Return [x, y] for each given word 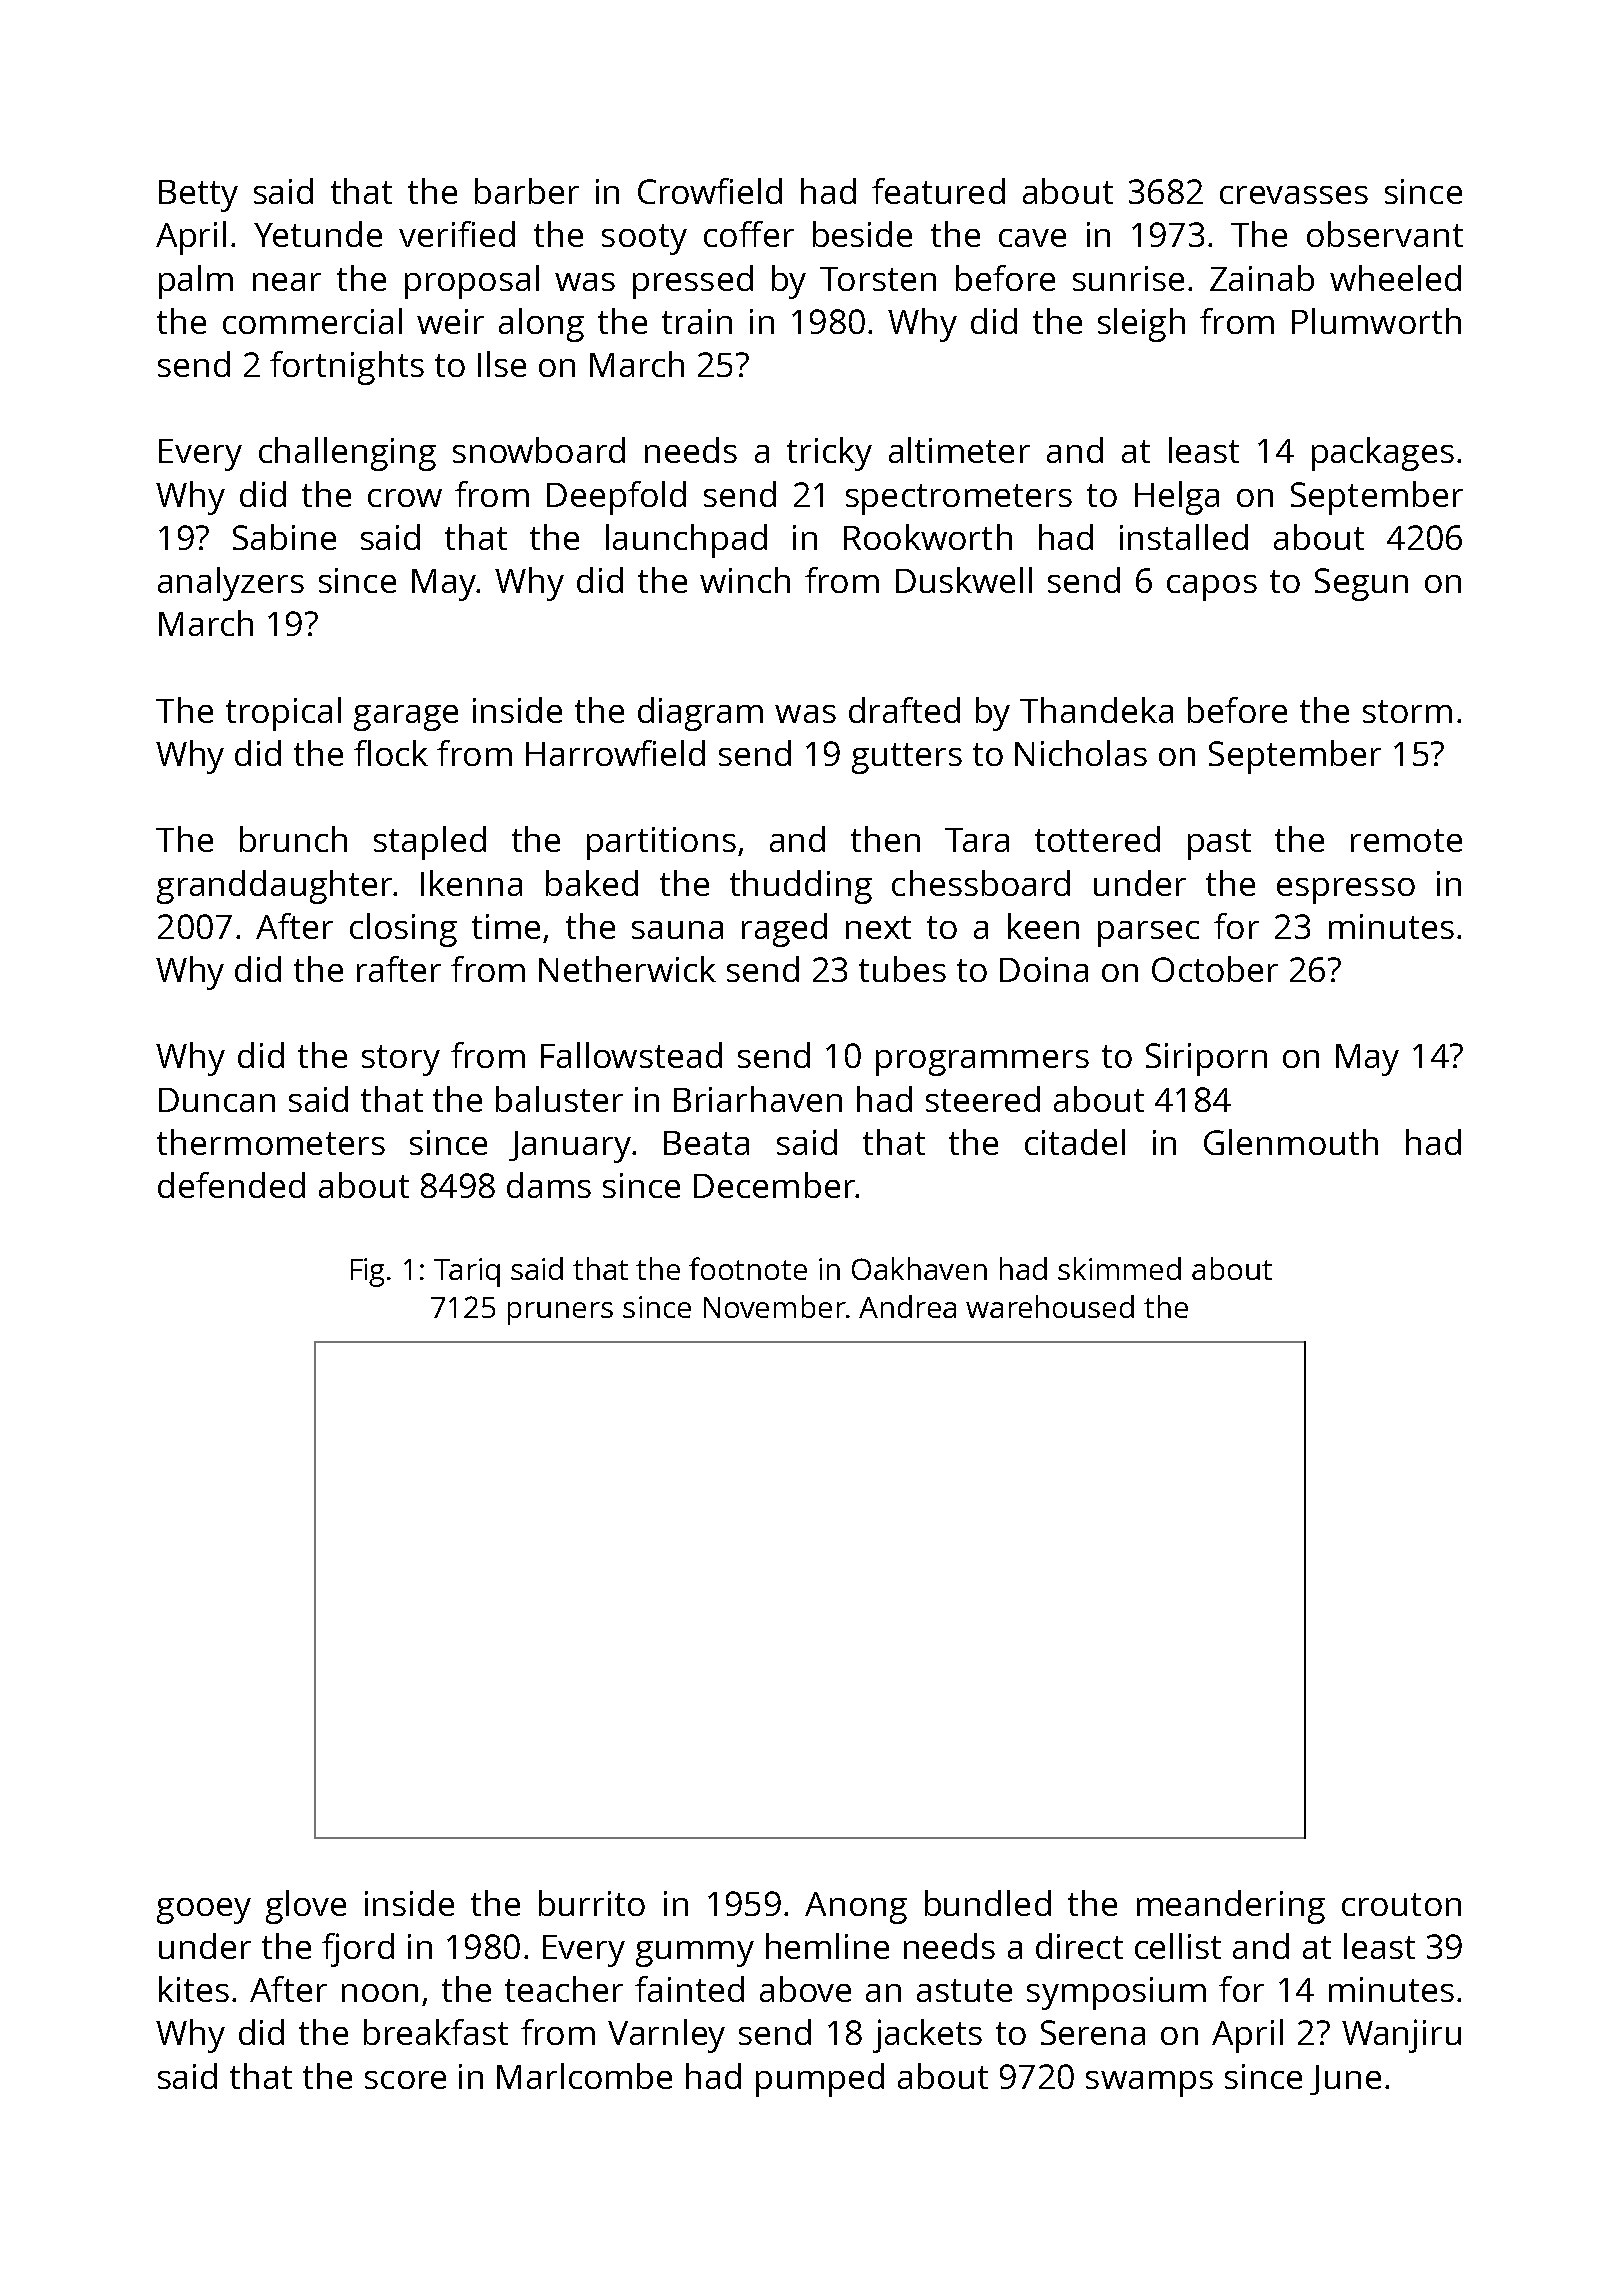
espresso [1346, 891]
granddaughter [274, 887]
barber [527, 191]
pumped [820, 2080]
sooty [644, 239]
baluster [559, 1099]
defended [231, 1185]
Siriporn [1206, 1059]
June [1345, 2080]
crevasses [1294, 195]
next [878, 927]
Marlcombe [584, 2076]
